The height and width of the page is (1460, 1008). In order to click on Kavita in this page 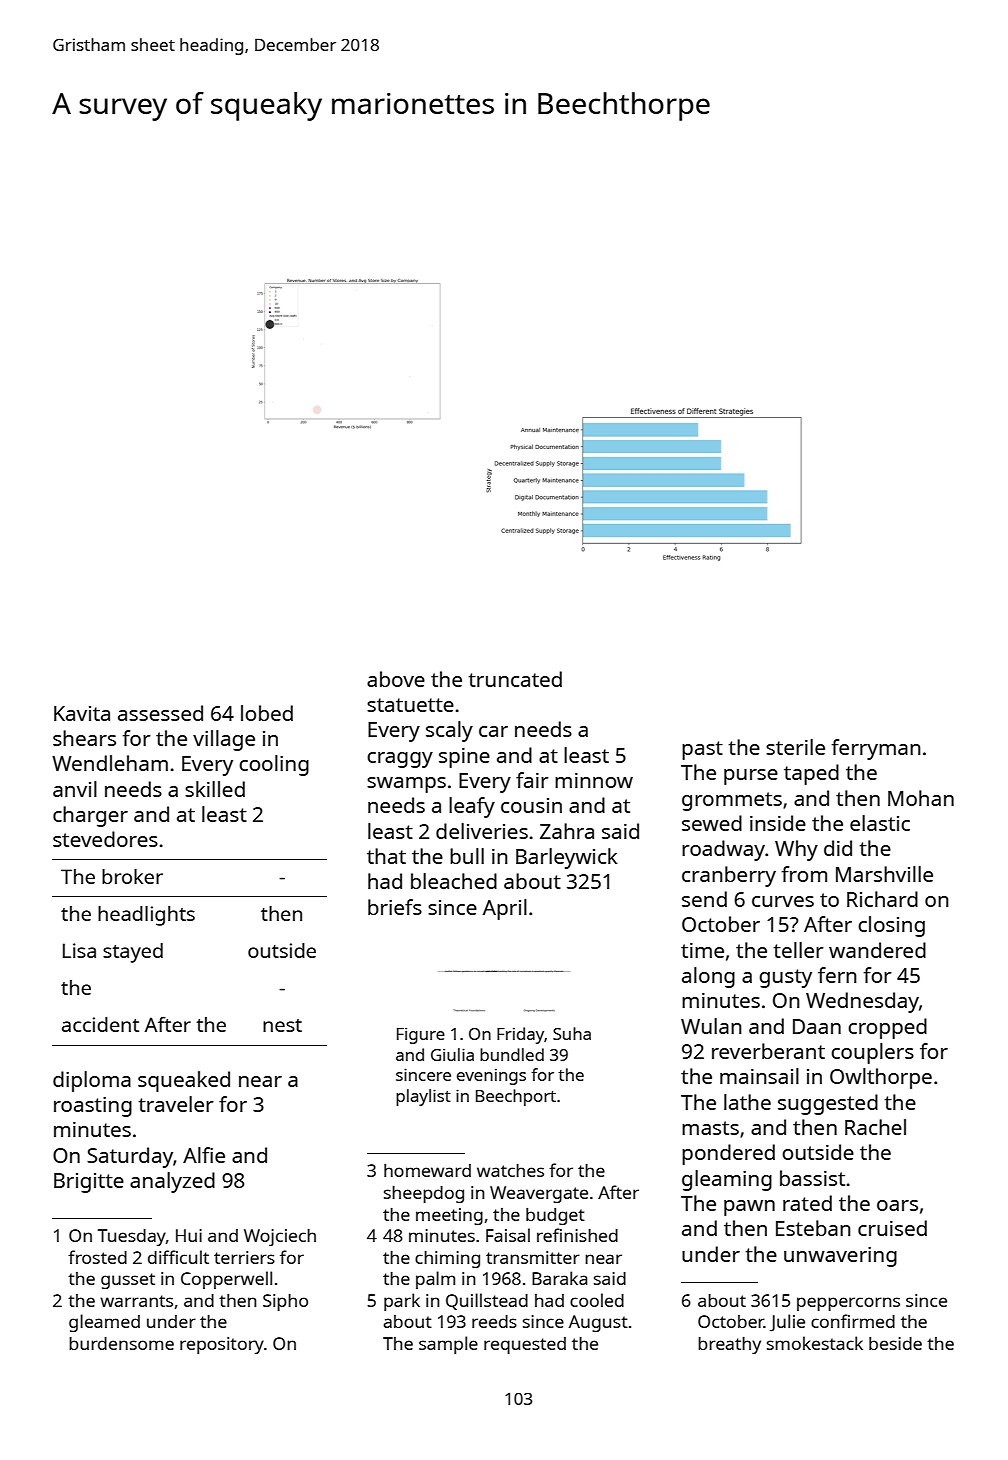, I will do `click(82, 713)`.
